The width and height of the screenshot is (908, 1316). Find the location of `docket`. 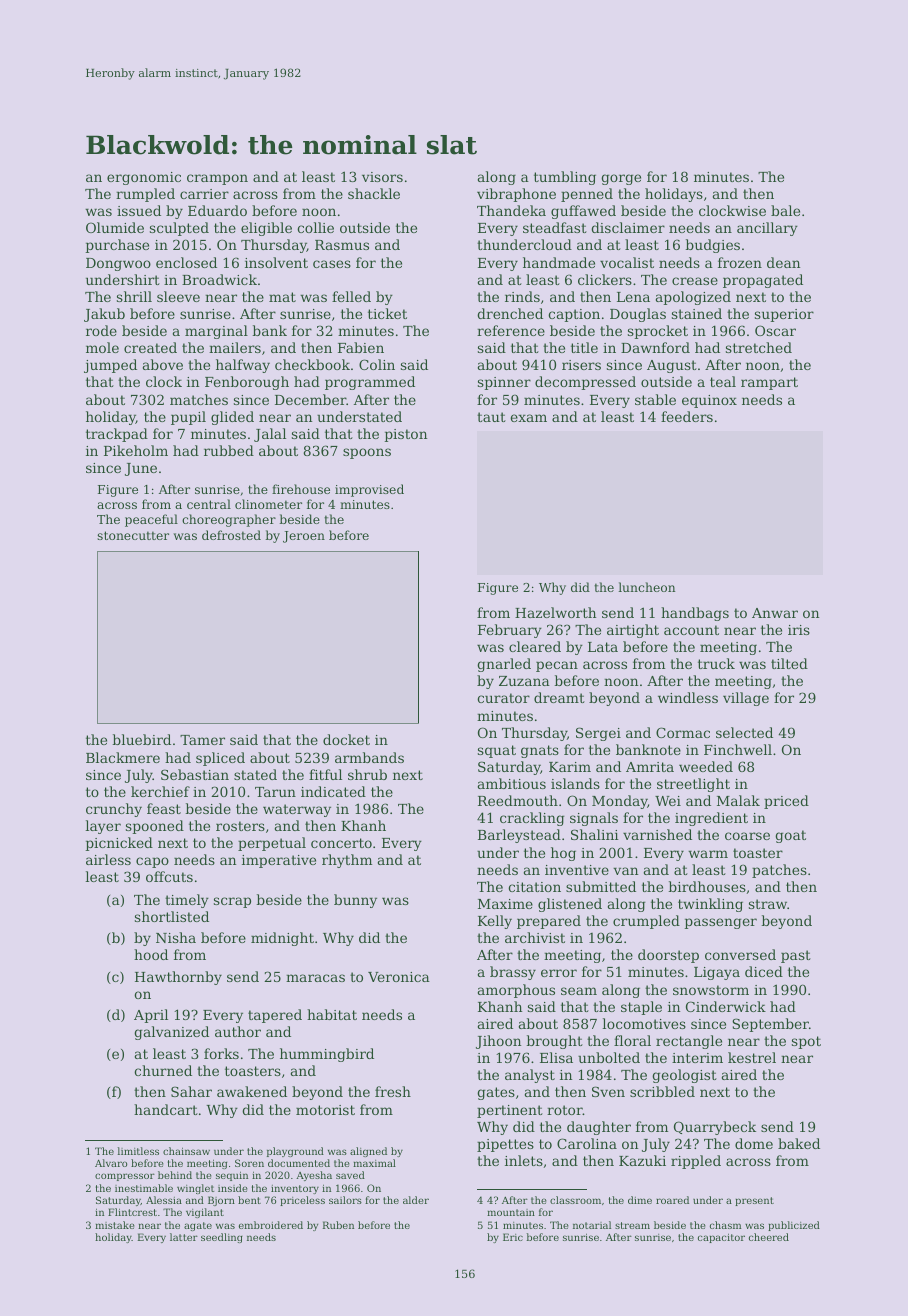

docket is located at coordinates (346, 739).
